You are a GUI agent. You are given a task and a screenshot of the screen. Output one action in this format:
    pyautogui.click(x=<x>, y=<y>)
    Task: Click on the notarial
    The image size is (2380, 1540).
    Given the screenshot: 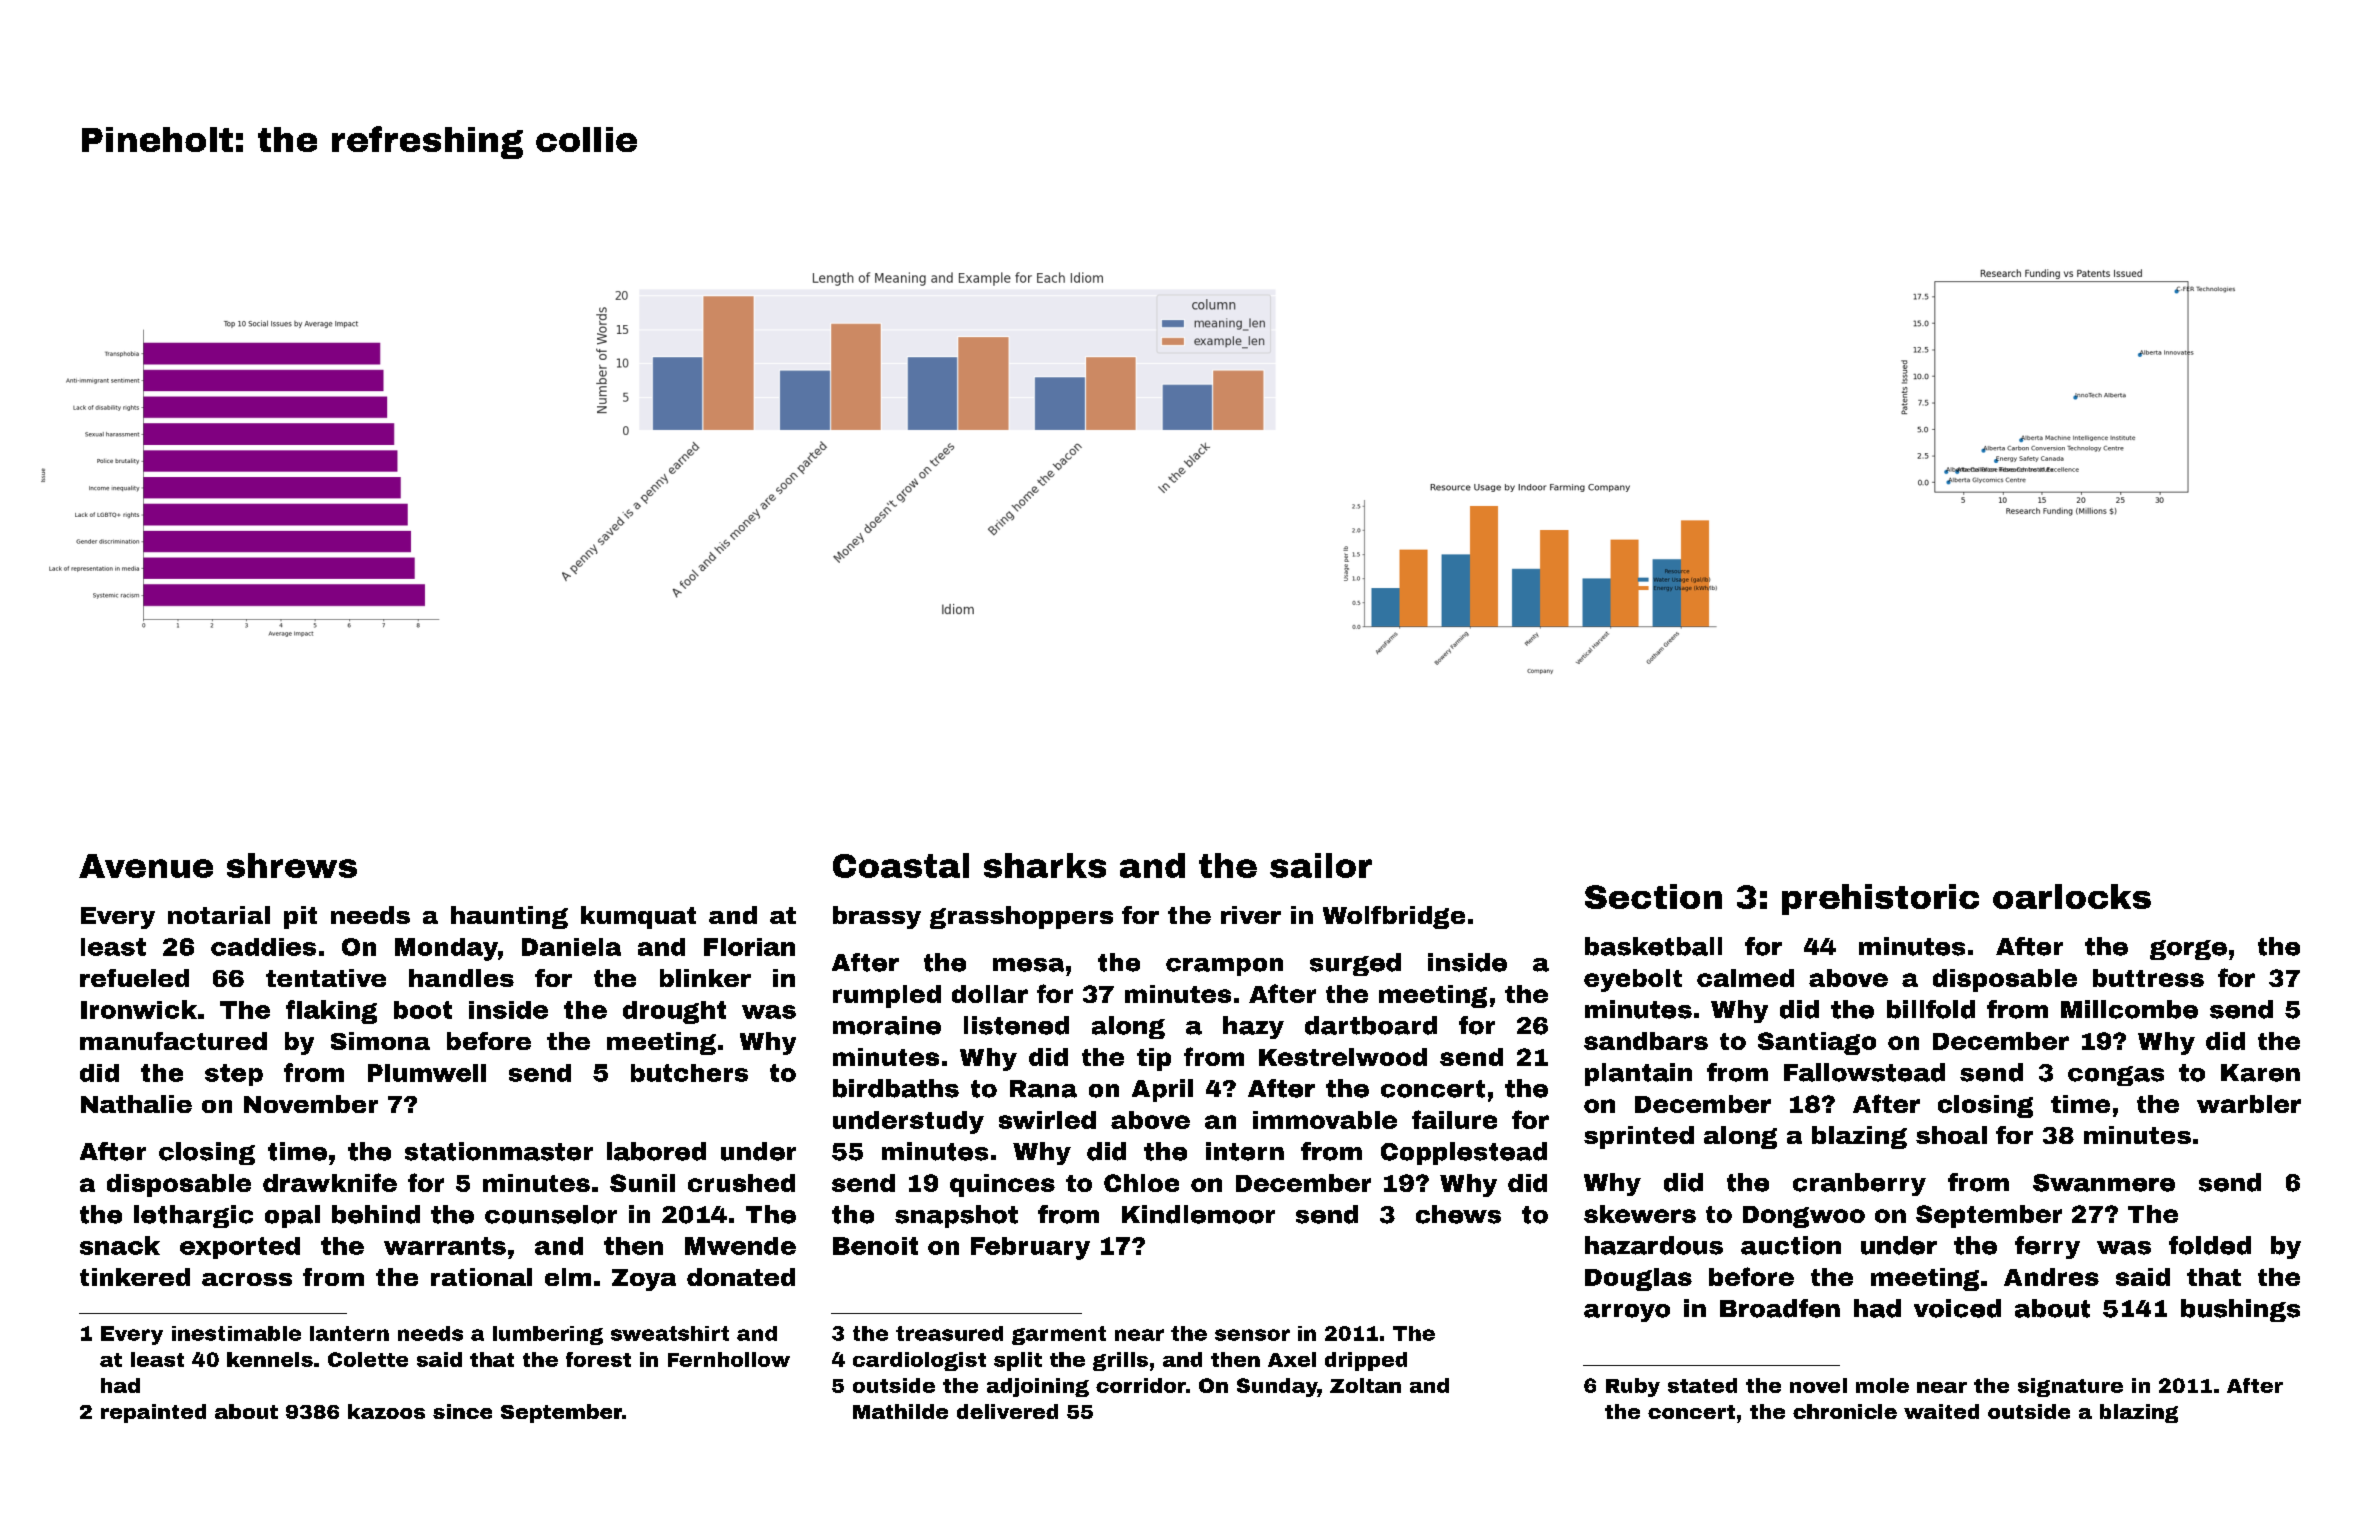 What is the action you would take?
    pyautogui.click(x=219, y=915)
